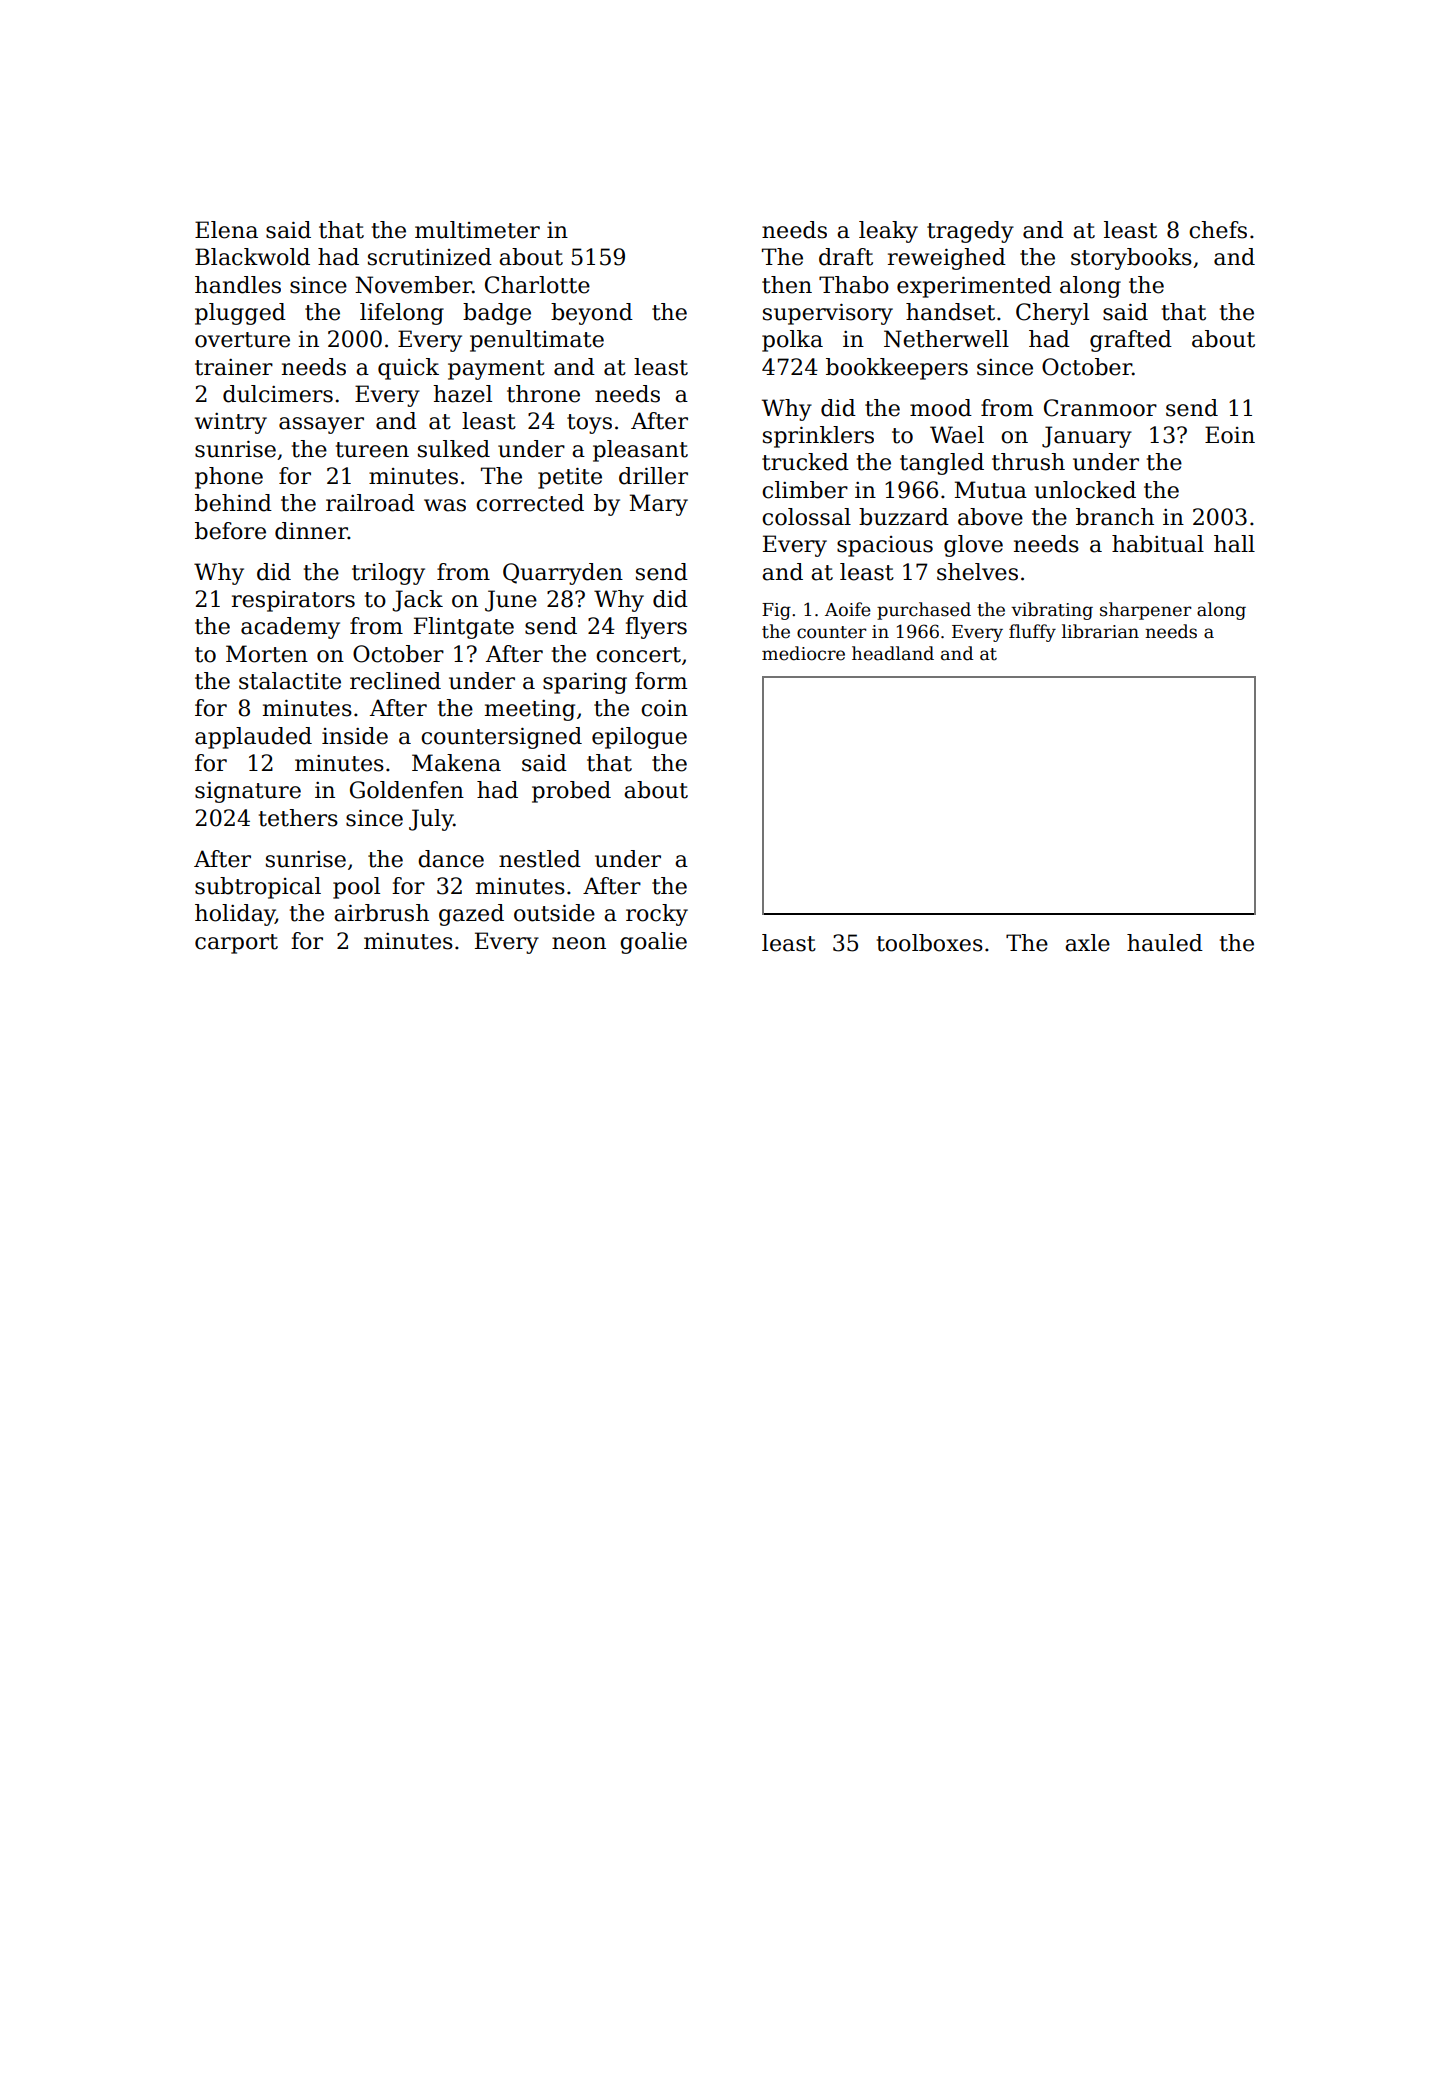 Image resolution: width=1450 pixels, height=2100 pixels. Describe the element at coordinates (1131, 341) in the page. I see `grafted` at that location.
